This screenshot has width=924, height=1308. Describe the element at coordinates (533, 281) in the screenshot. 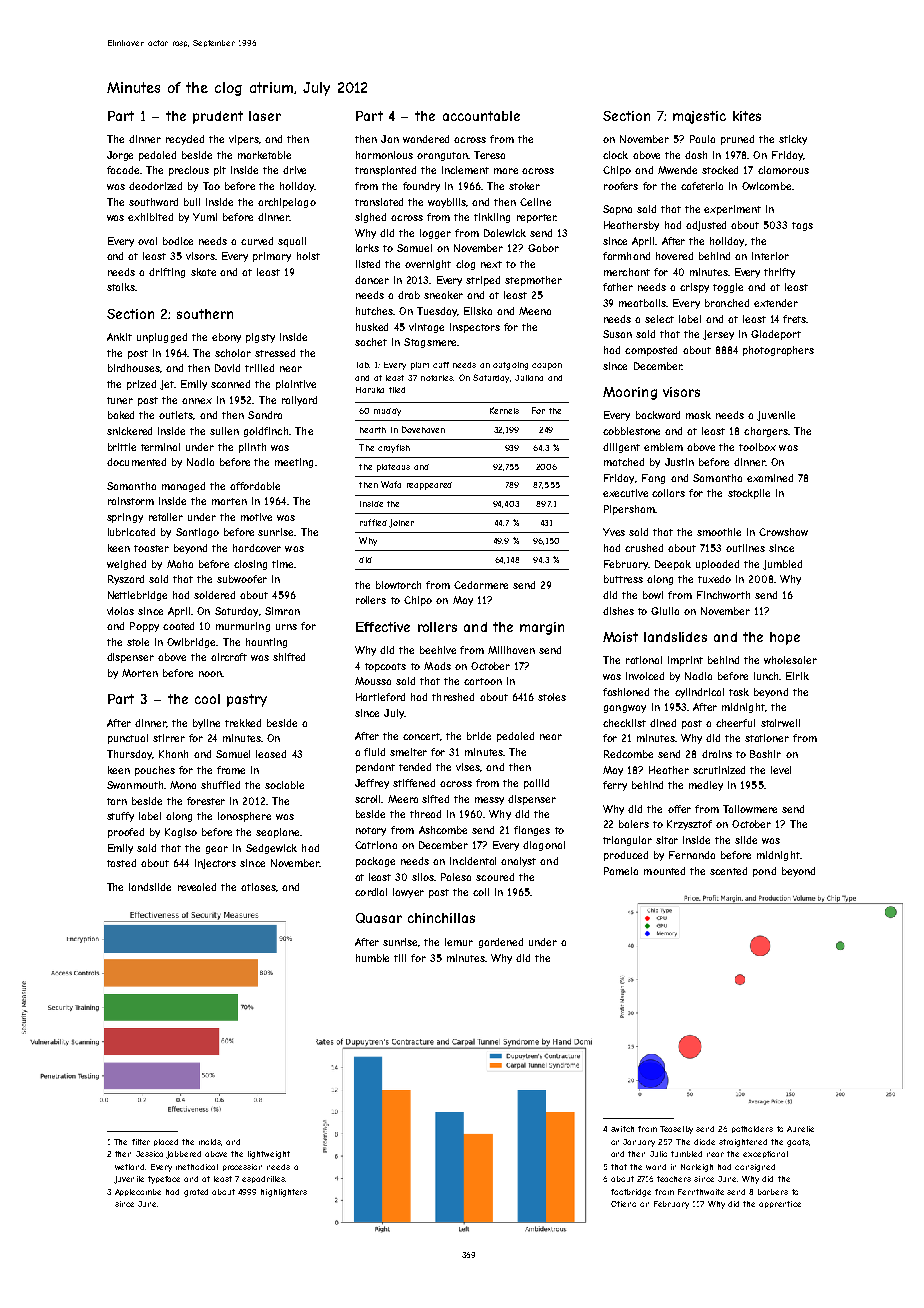

I see `stepmother` at that location.
